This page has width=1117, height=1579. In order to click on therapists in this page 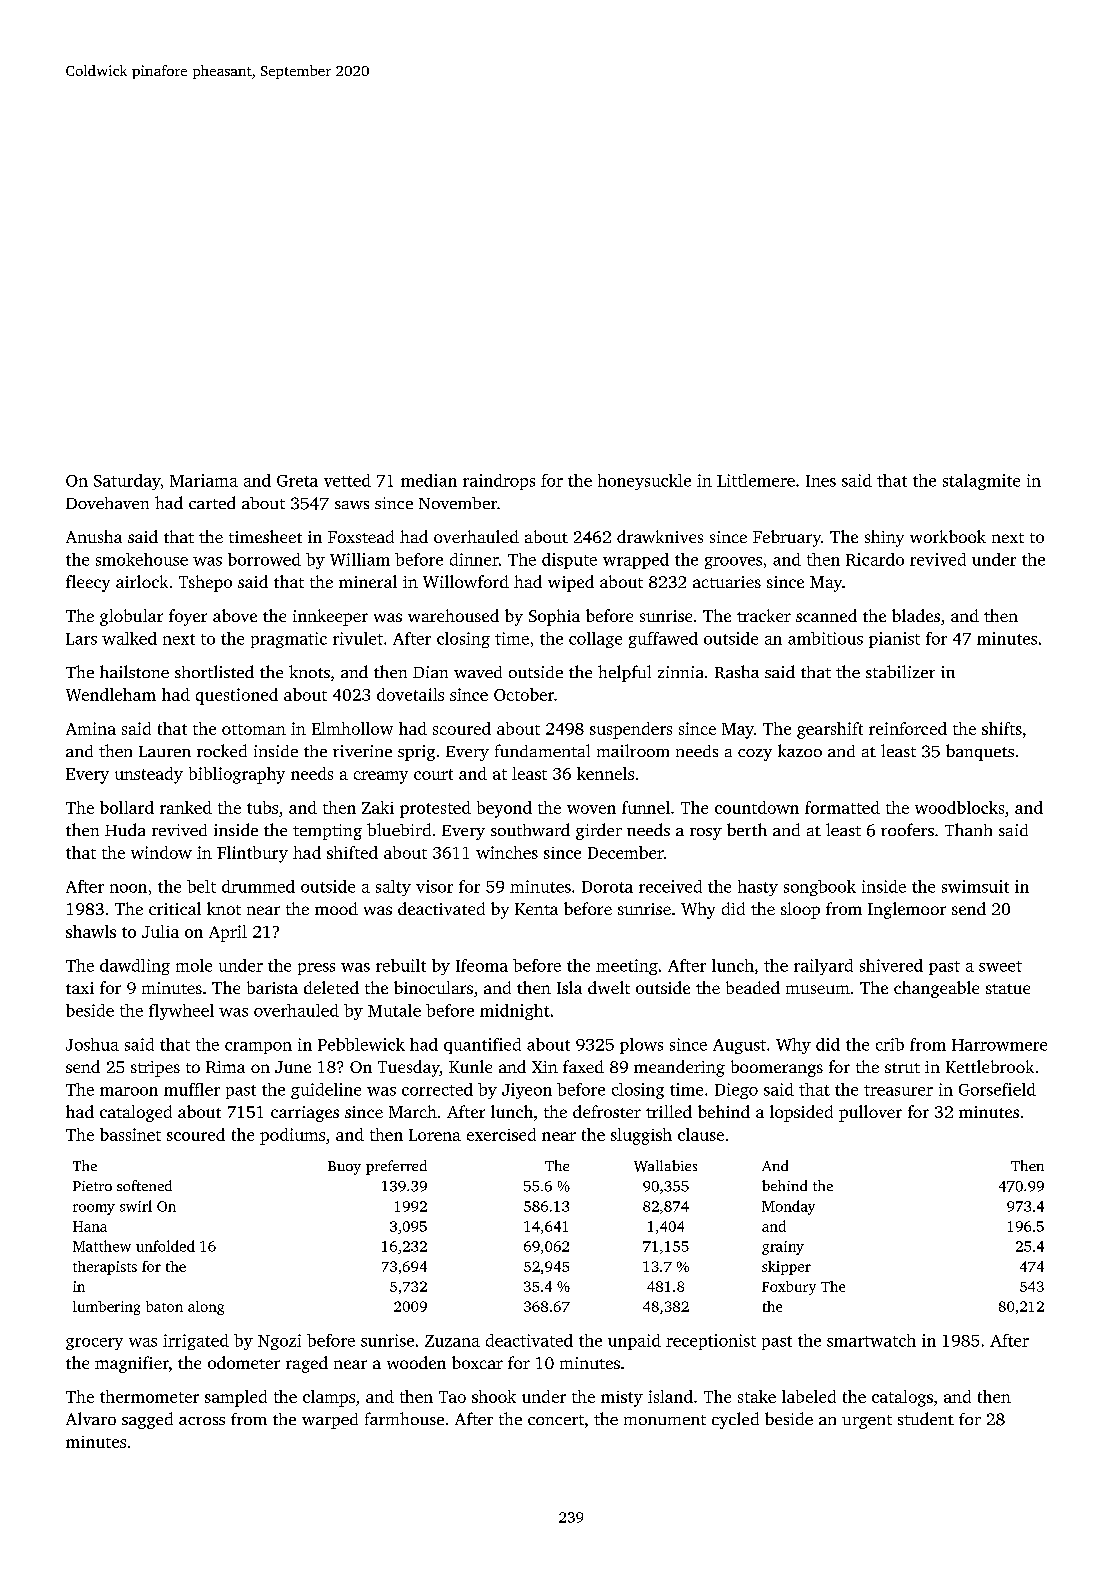, I will do `click(105, 1268)`.
